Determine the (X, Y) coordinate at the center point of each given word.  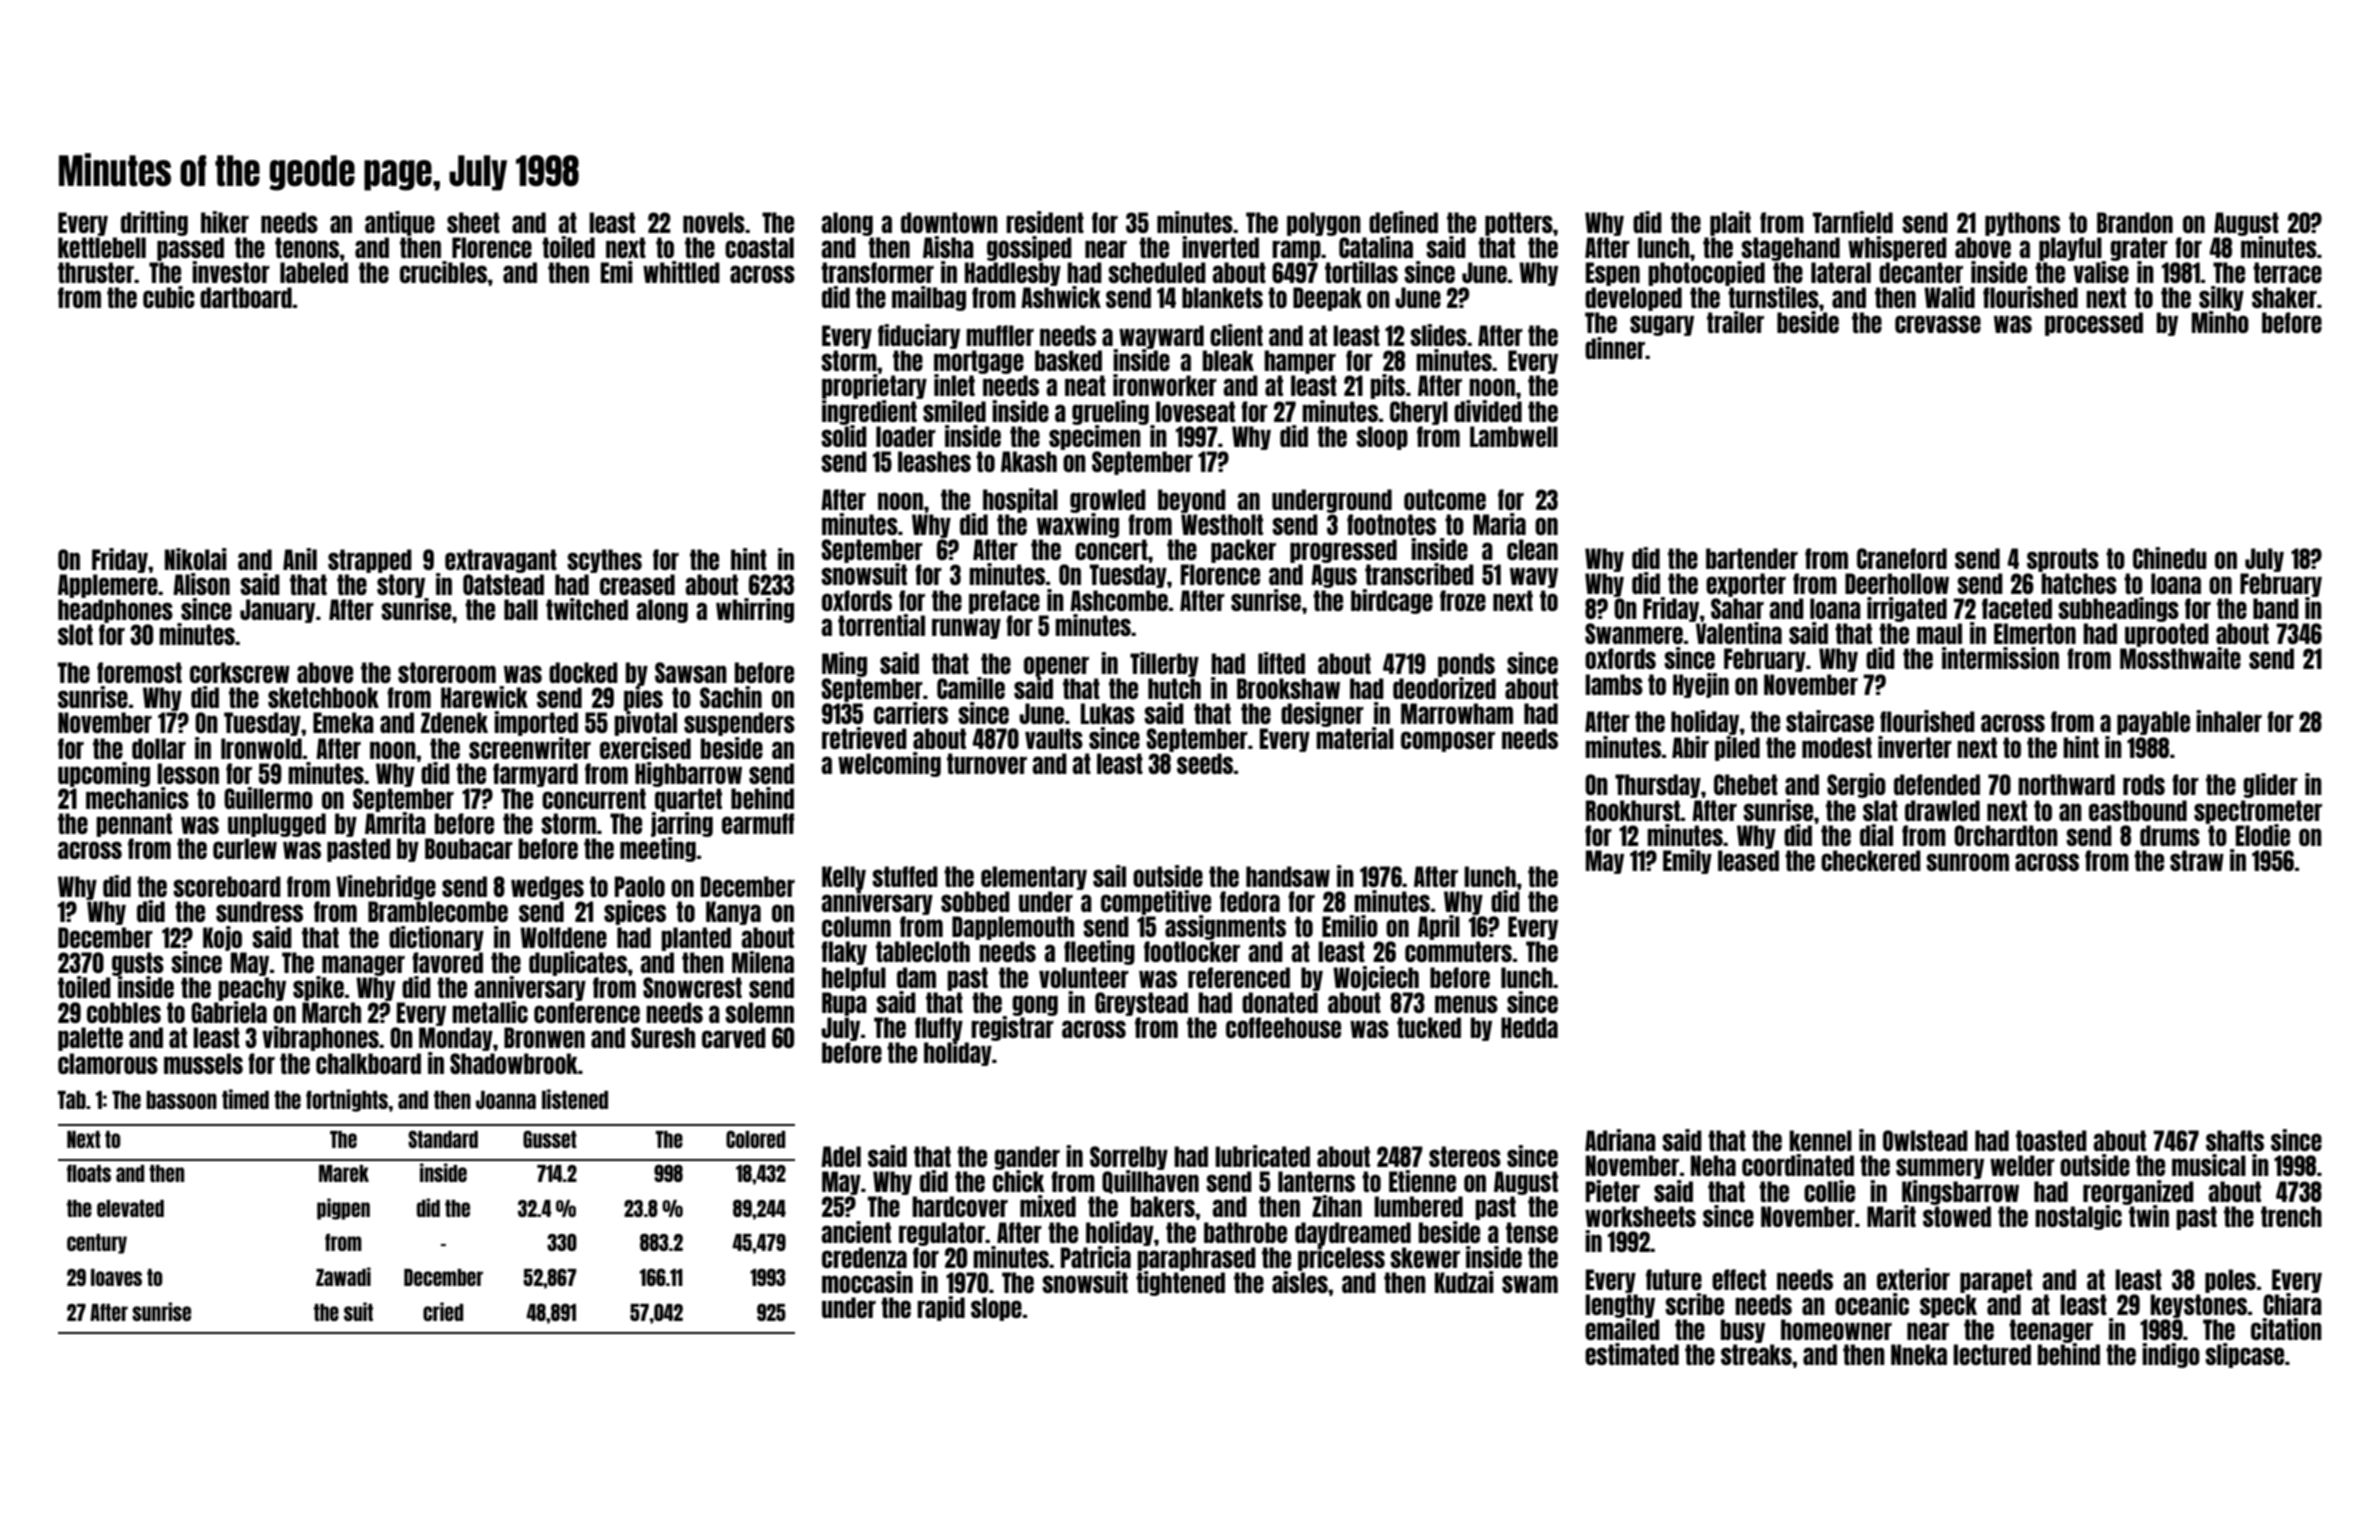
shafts (2235, 1140)
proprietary (874, 386)
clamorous (108, 1063)
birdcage (1392, 601)
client (1236, 335)
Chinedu (2170, 558)
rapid (941, 1308)
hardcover (960, 1206)
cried (443, 1311)
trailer (1735, 322)
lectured (1992, 1354)
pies (643, 699)
